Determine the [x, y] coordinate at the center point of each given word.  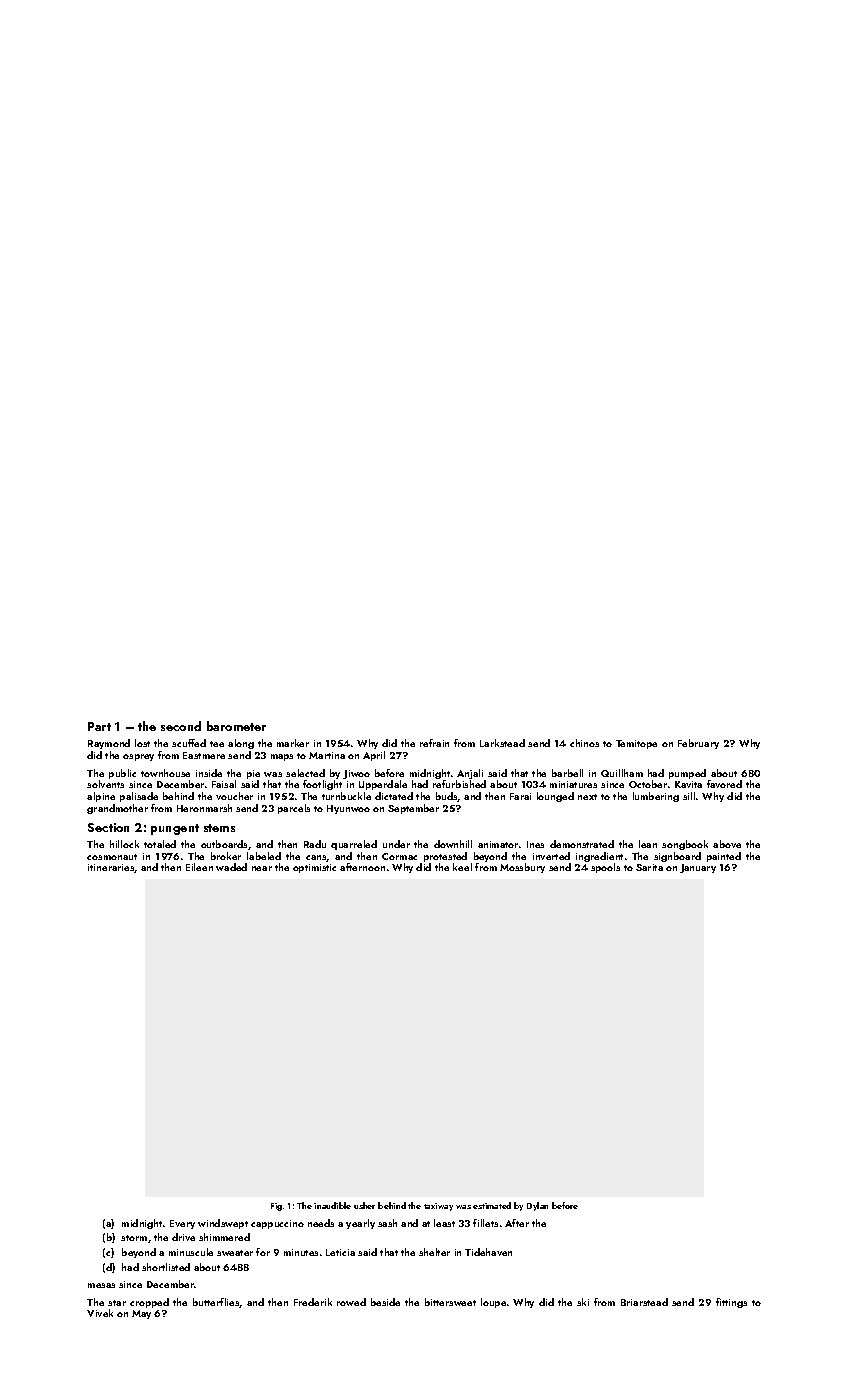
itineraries [111, 868]
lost [142, 743]
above [727, 844]
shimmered [224, 1237]
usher [364, 1205]
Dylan [537, 1206]
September [413, 809]
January [698, 868]
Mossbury [522, 868]
